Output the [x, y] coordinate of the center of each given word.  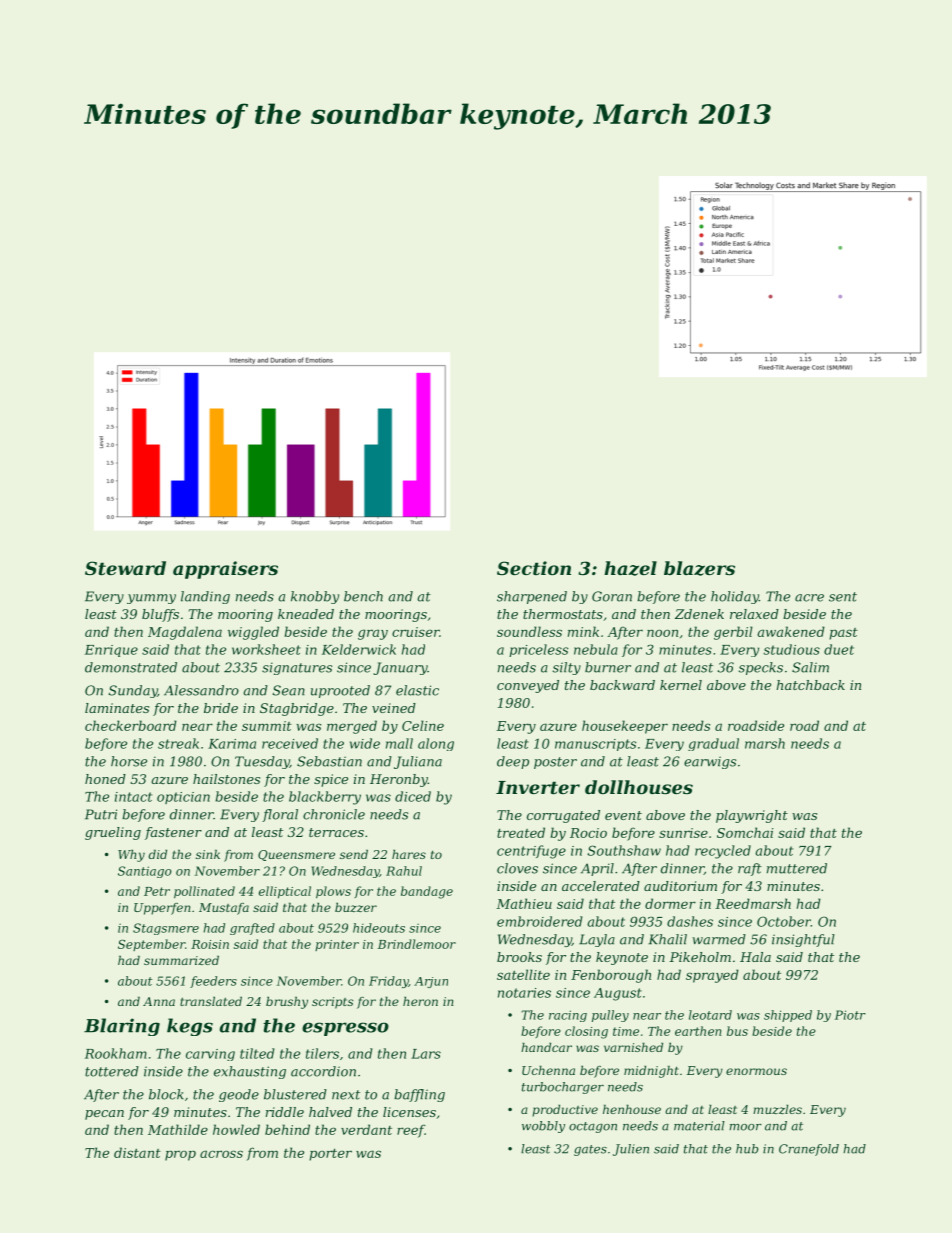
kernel [681, 685]
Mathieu [524, 903]
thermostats [563, 614]
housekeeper [625, 727]
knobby [315, 597]
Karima [232, 744]
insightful [803, 940]
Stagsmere [166, 929]
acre [809, 598]
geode [239, 1095]
